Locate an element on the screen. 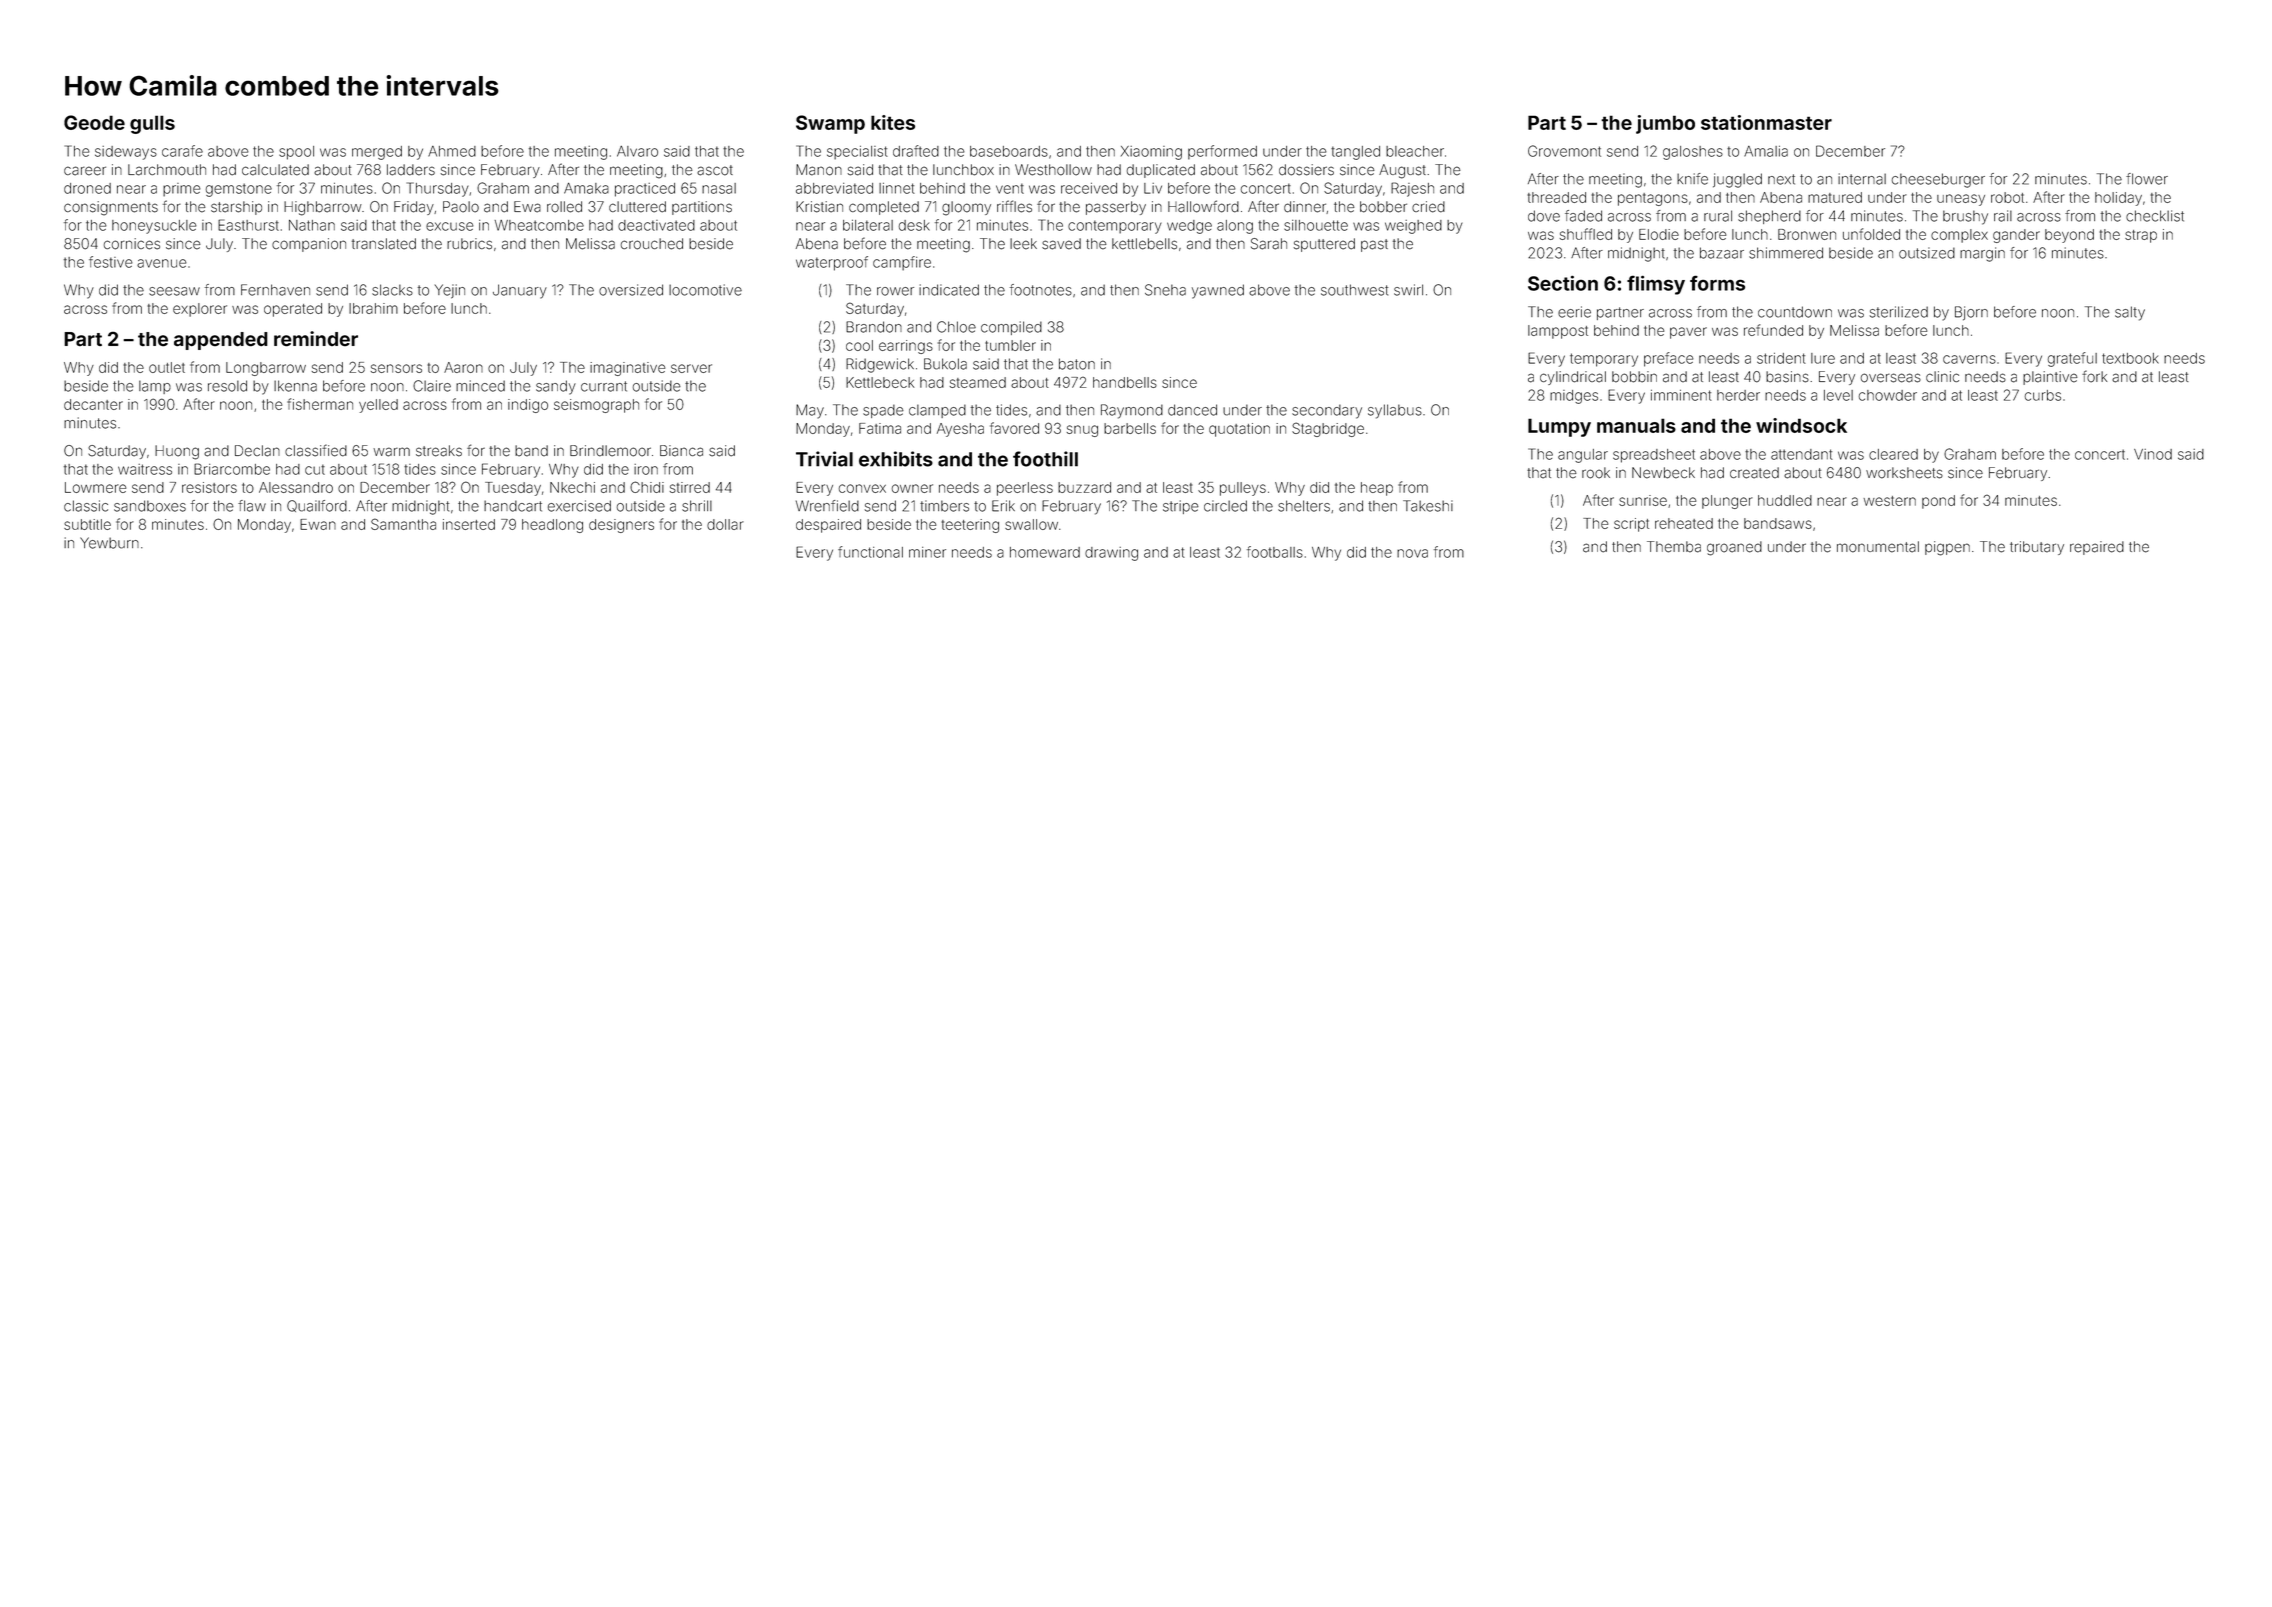 The image size is (2272, 1607). riffles is located at coordinates (1014, 206).
